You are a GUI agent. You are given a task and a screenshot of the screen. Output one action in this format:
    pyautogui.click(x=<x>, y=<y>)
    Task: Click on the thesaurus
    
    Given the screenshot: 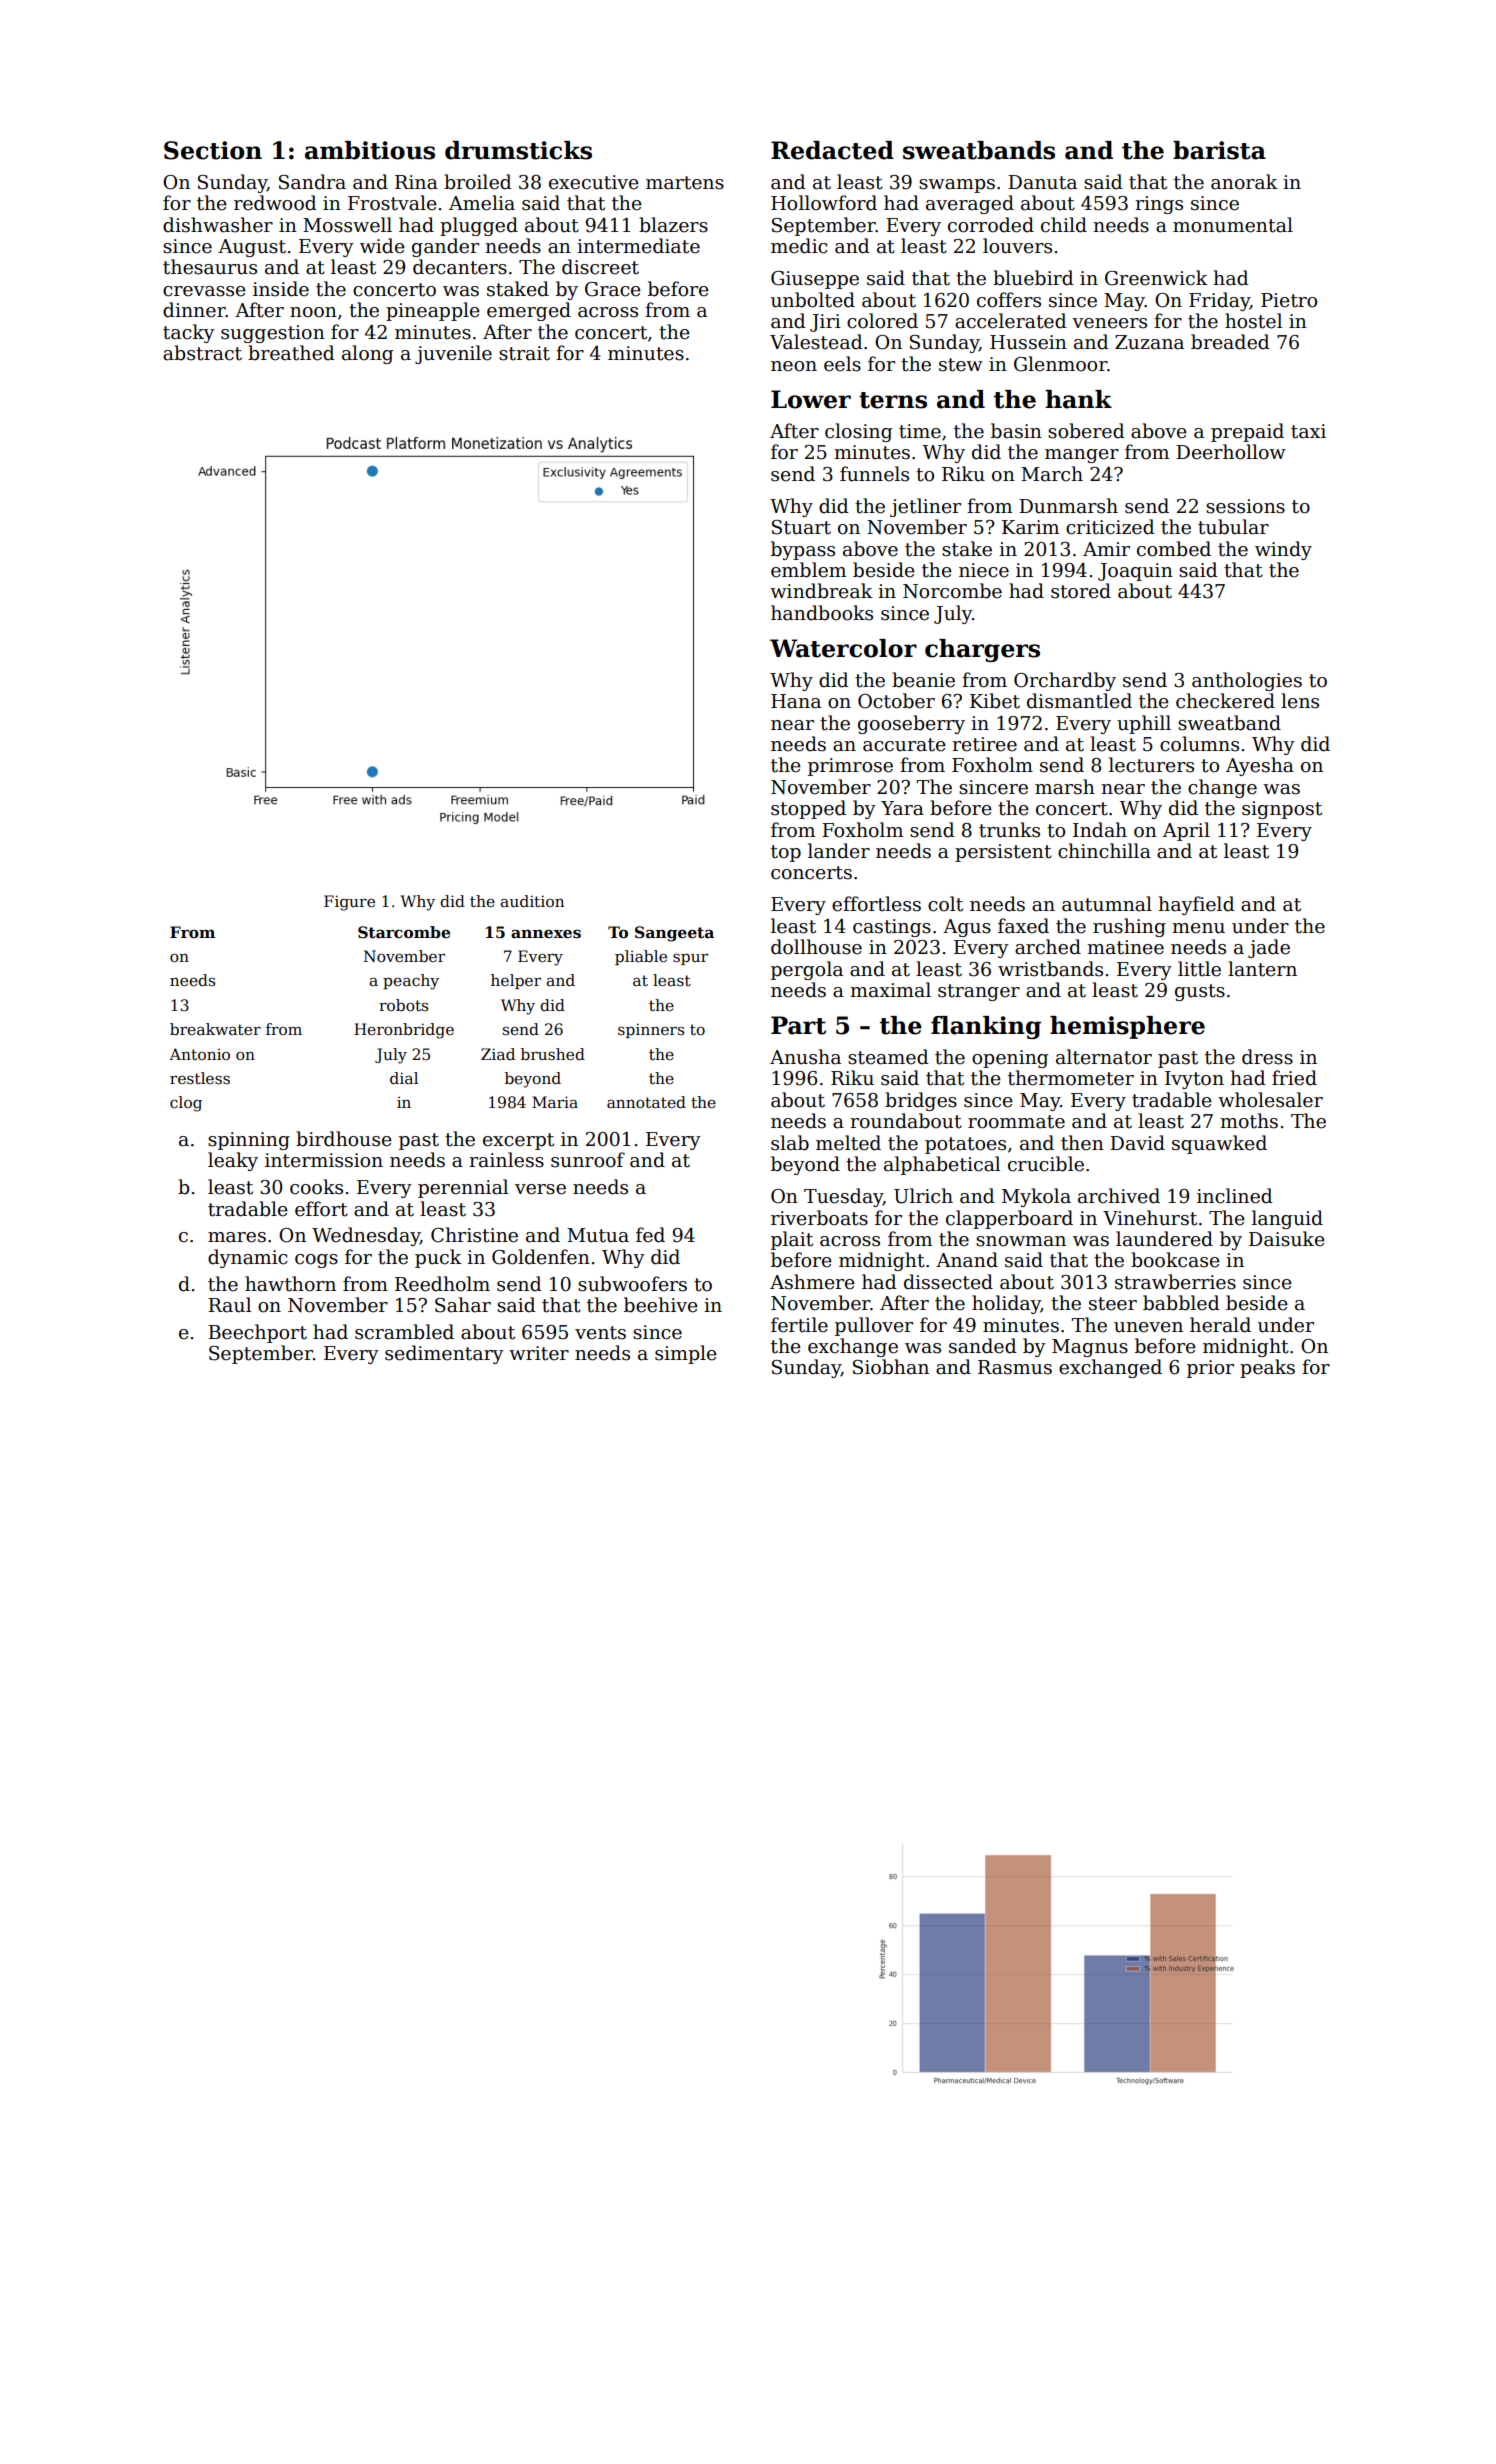 What is the action you would take?
    pyautogui.click(x=210, y=267)
